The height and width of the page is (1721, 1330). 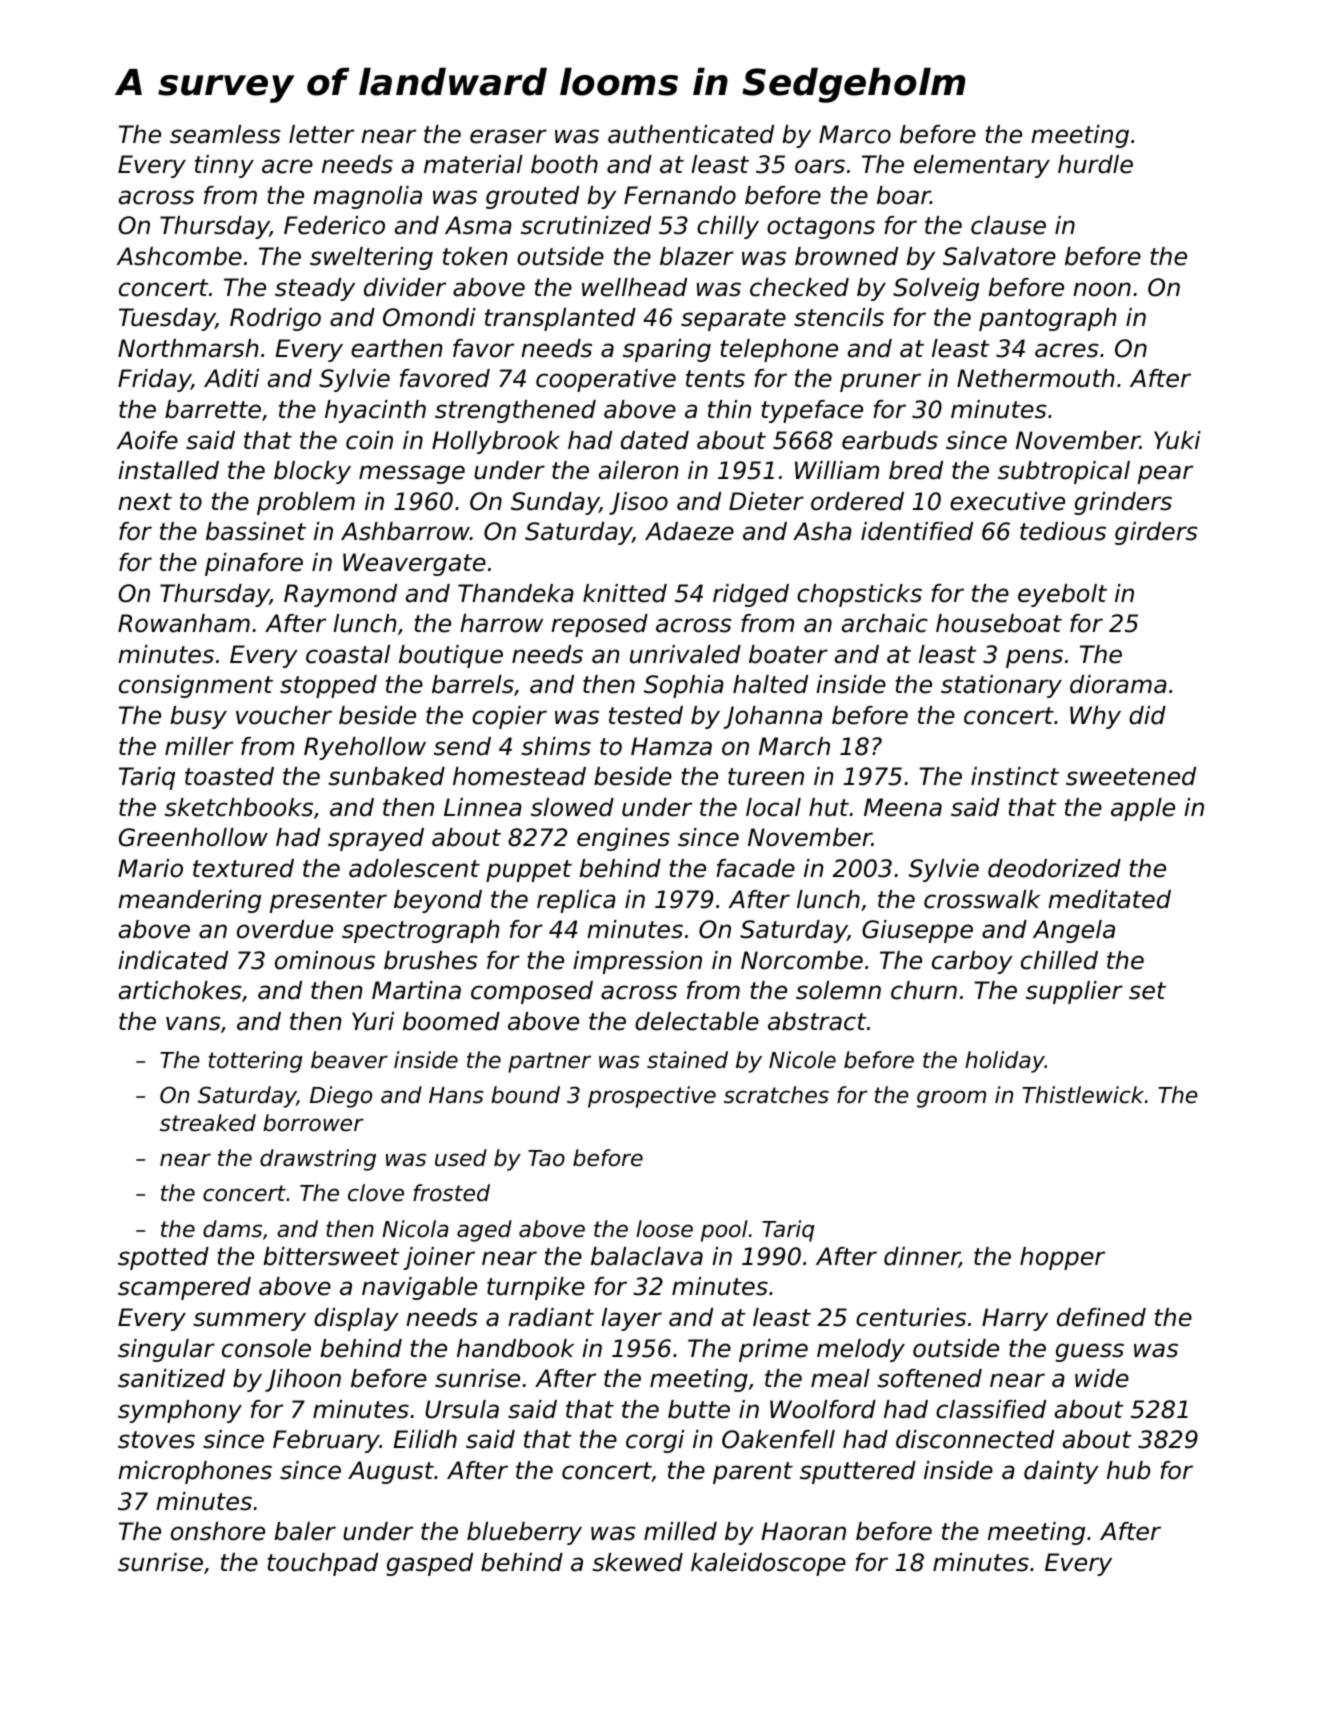 What do you see at coordinates (655, 440) in the page?
I see `dated` at bounding box center [655, 440].
